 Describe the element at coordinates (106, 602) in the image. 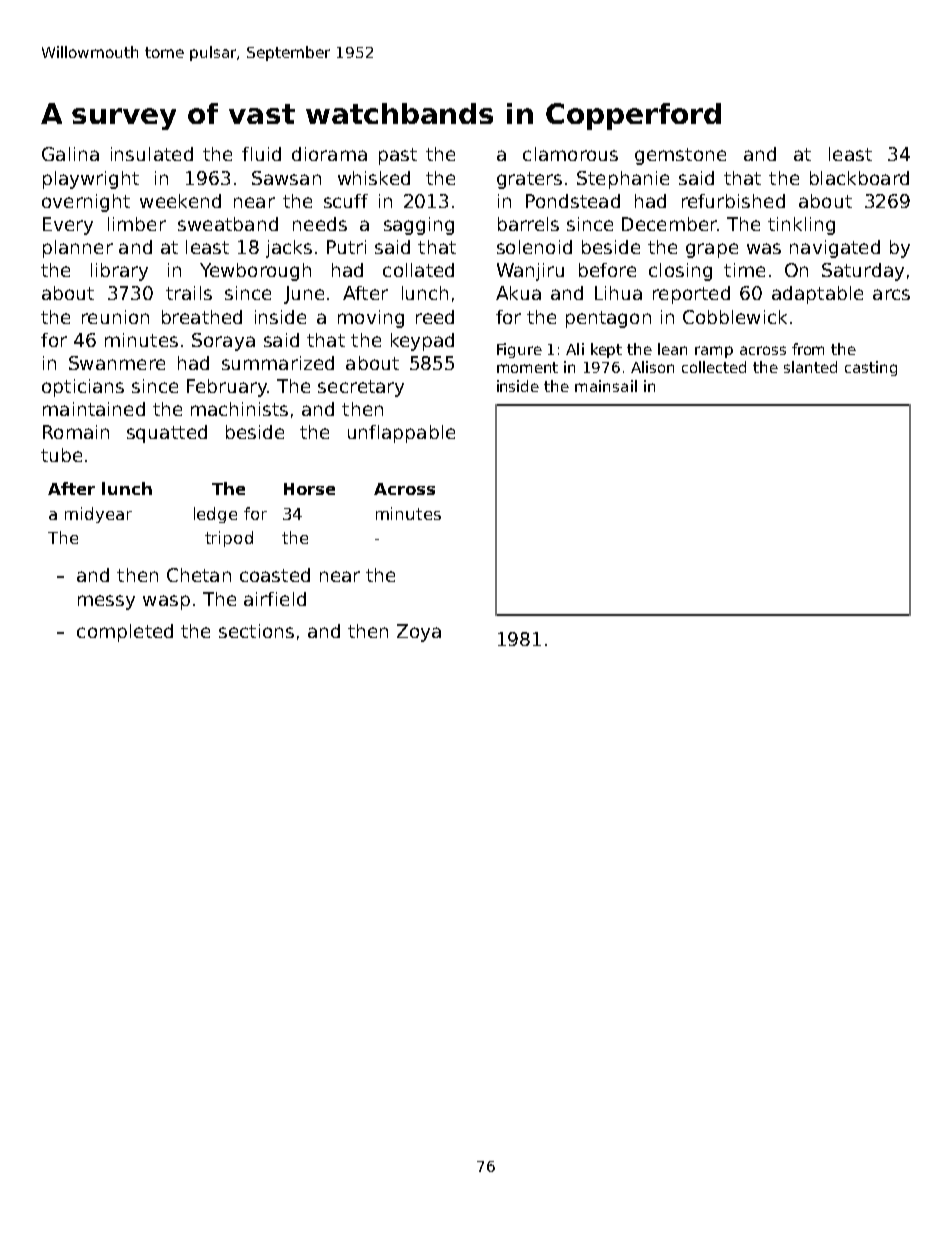

I see `messy` at that location.
